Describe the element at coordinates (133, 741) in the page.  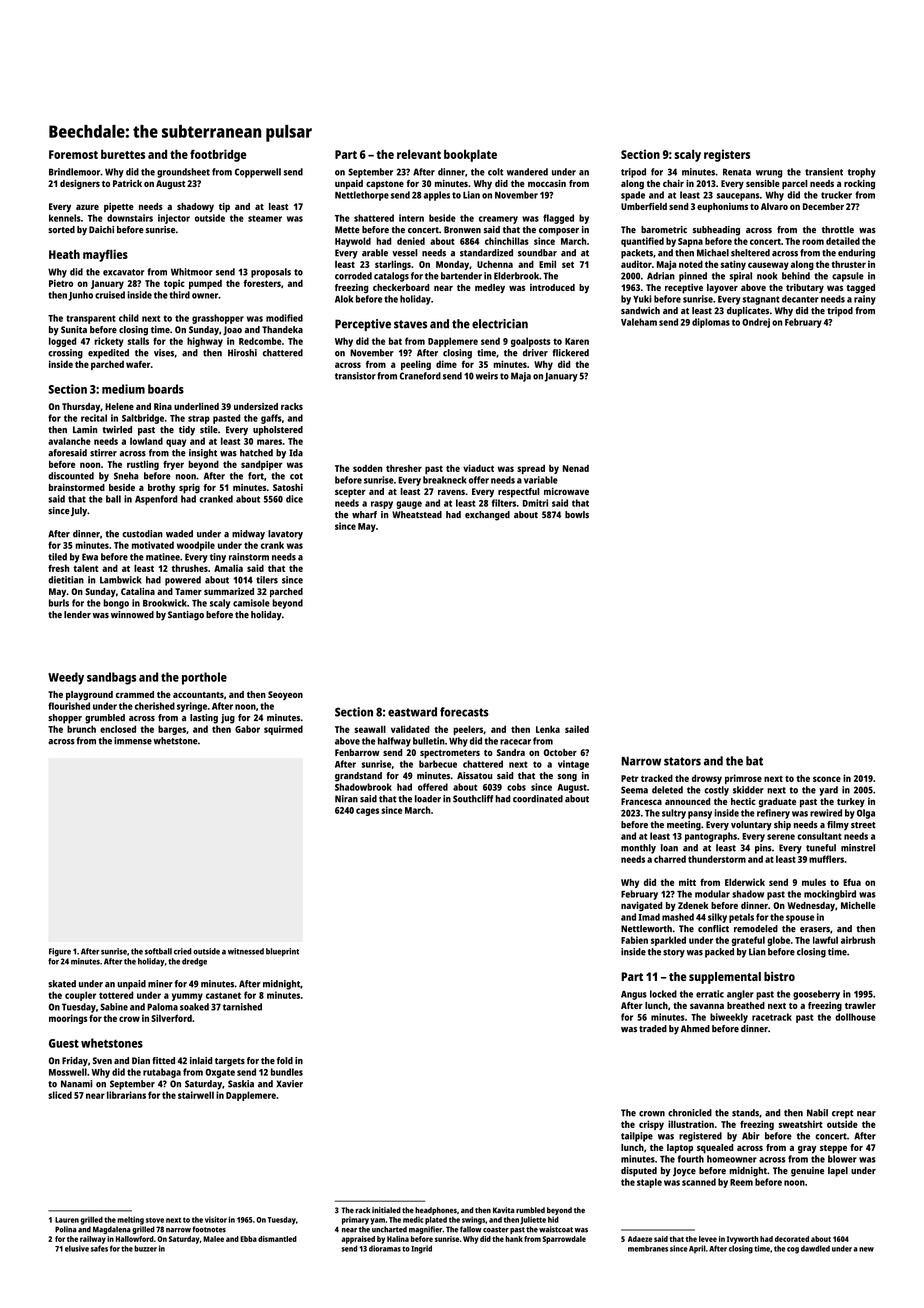
I see `immense` at that location.
